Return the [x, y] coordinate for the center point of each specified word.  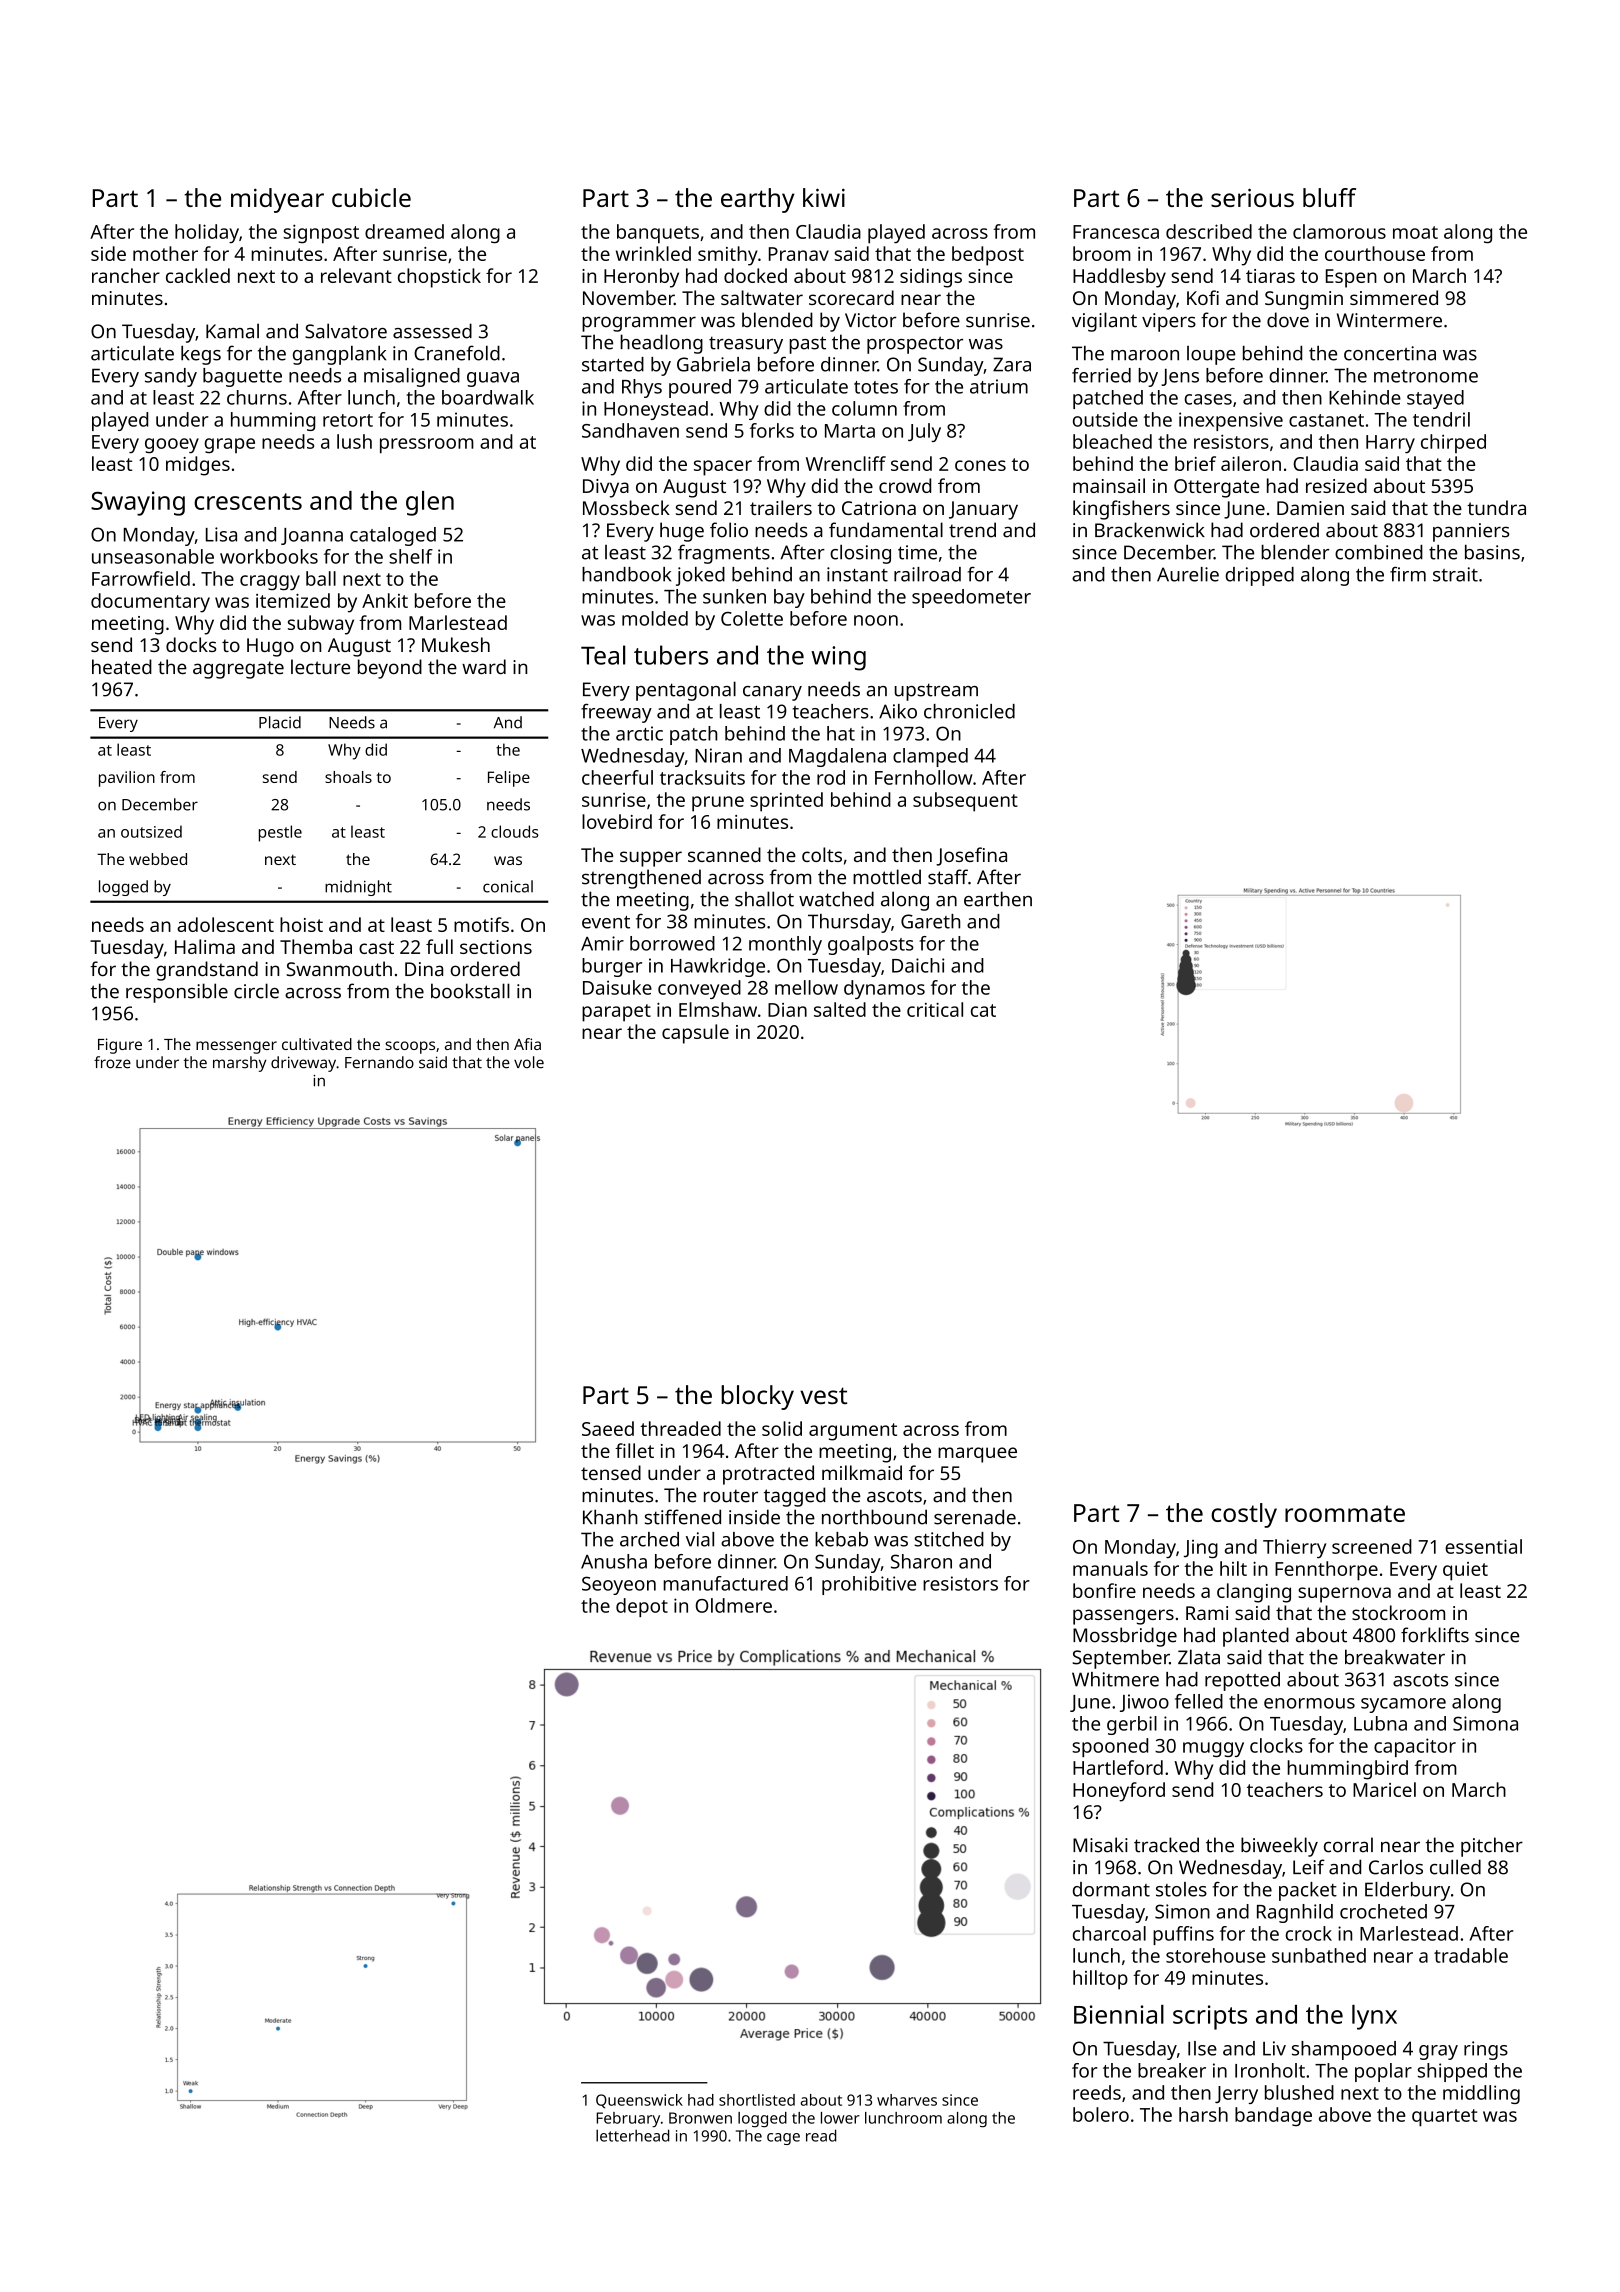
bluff [1329, 197]
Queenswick [639, 2101]
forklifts [1435, 1635]
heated [122, 666]
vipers [1169, 322]
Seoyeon [619, 1585]
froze [112, 1062]
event [606, 922]
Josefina [971, 856]
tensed [611, 1472]
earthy [757, 200]
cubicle [371, 197]
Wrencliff [846, 463]
